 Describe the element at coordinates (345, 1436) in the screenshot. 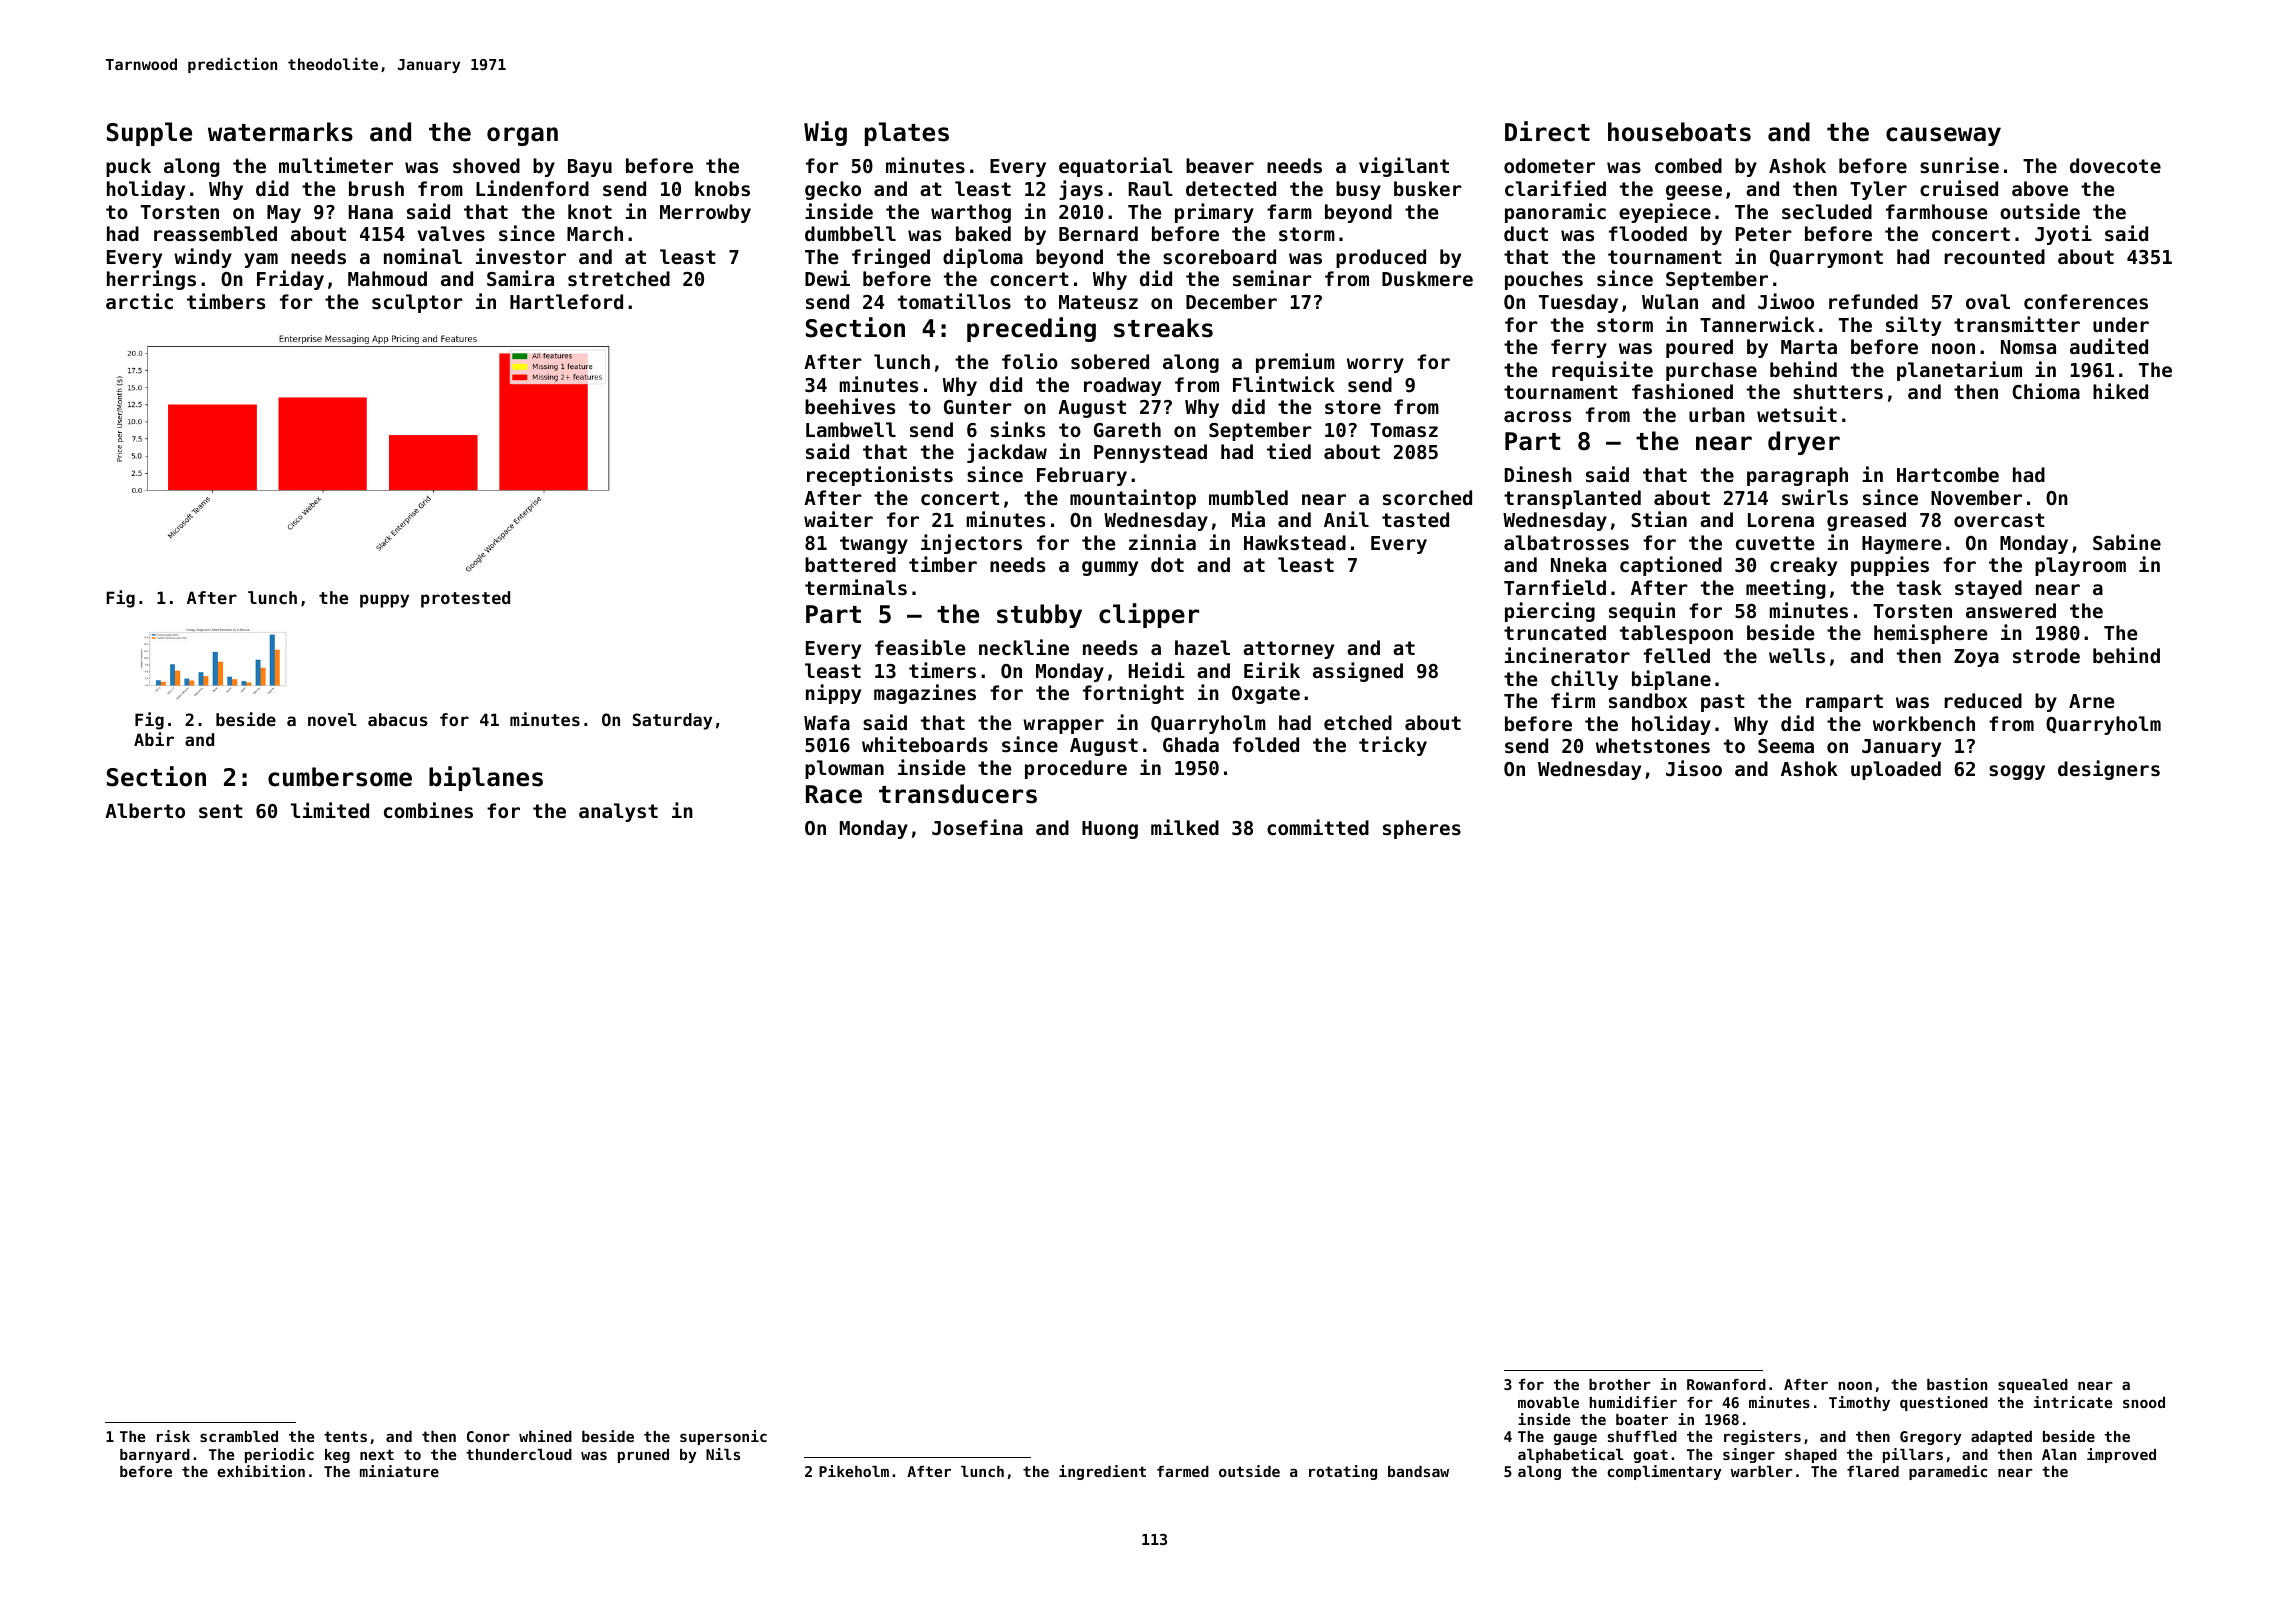

I see `tents` at that location.
